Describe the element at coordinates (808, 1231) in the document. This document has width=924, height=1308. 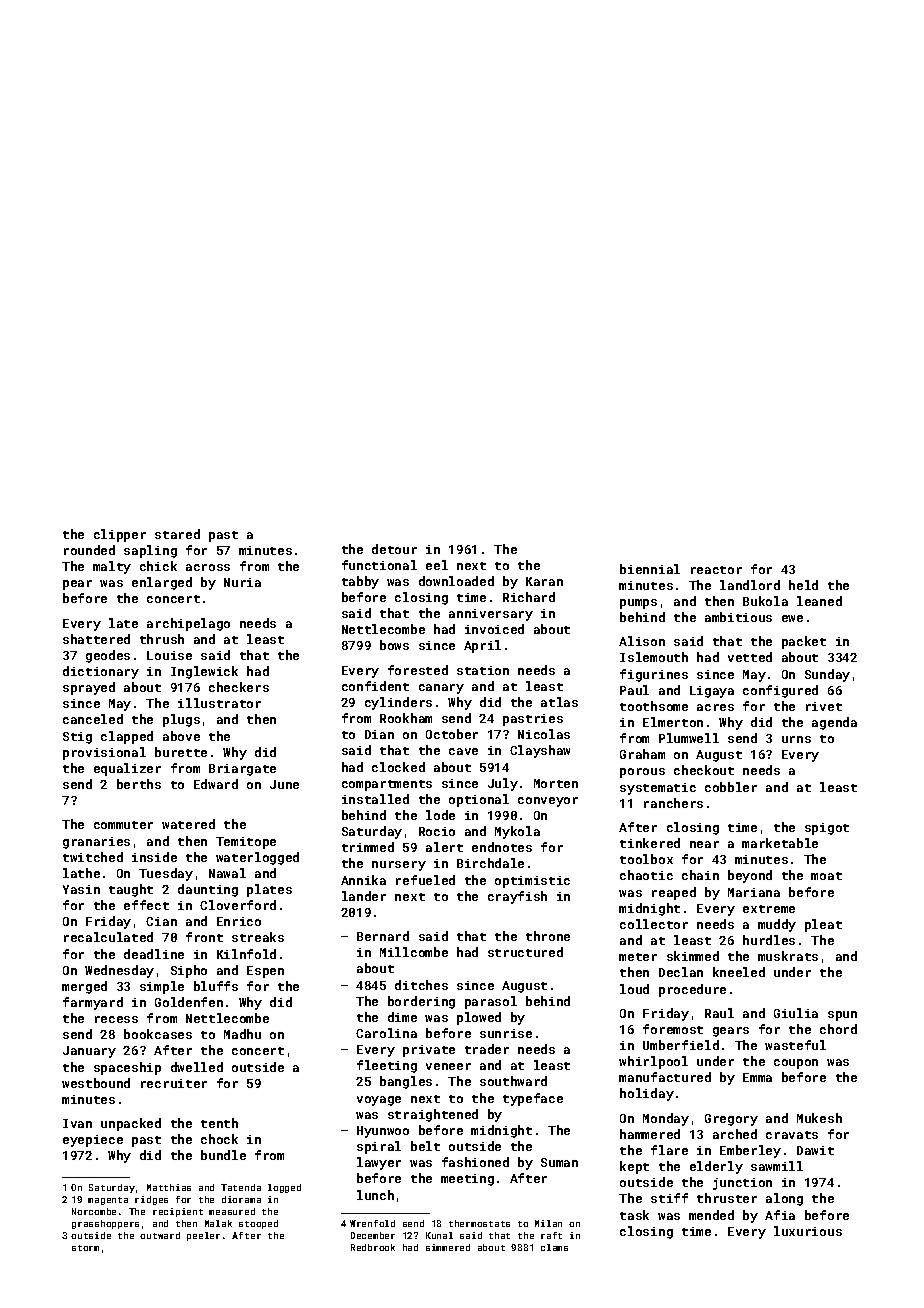
I see `luxurious` at that location.
